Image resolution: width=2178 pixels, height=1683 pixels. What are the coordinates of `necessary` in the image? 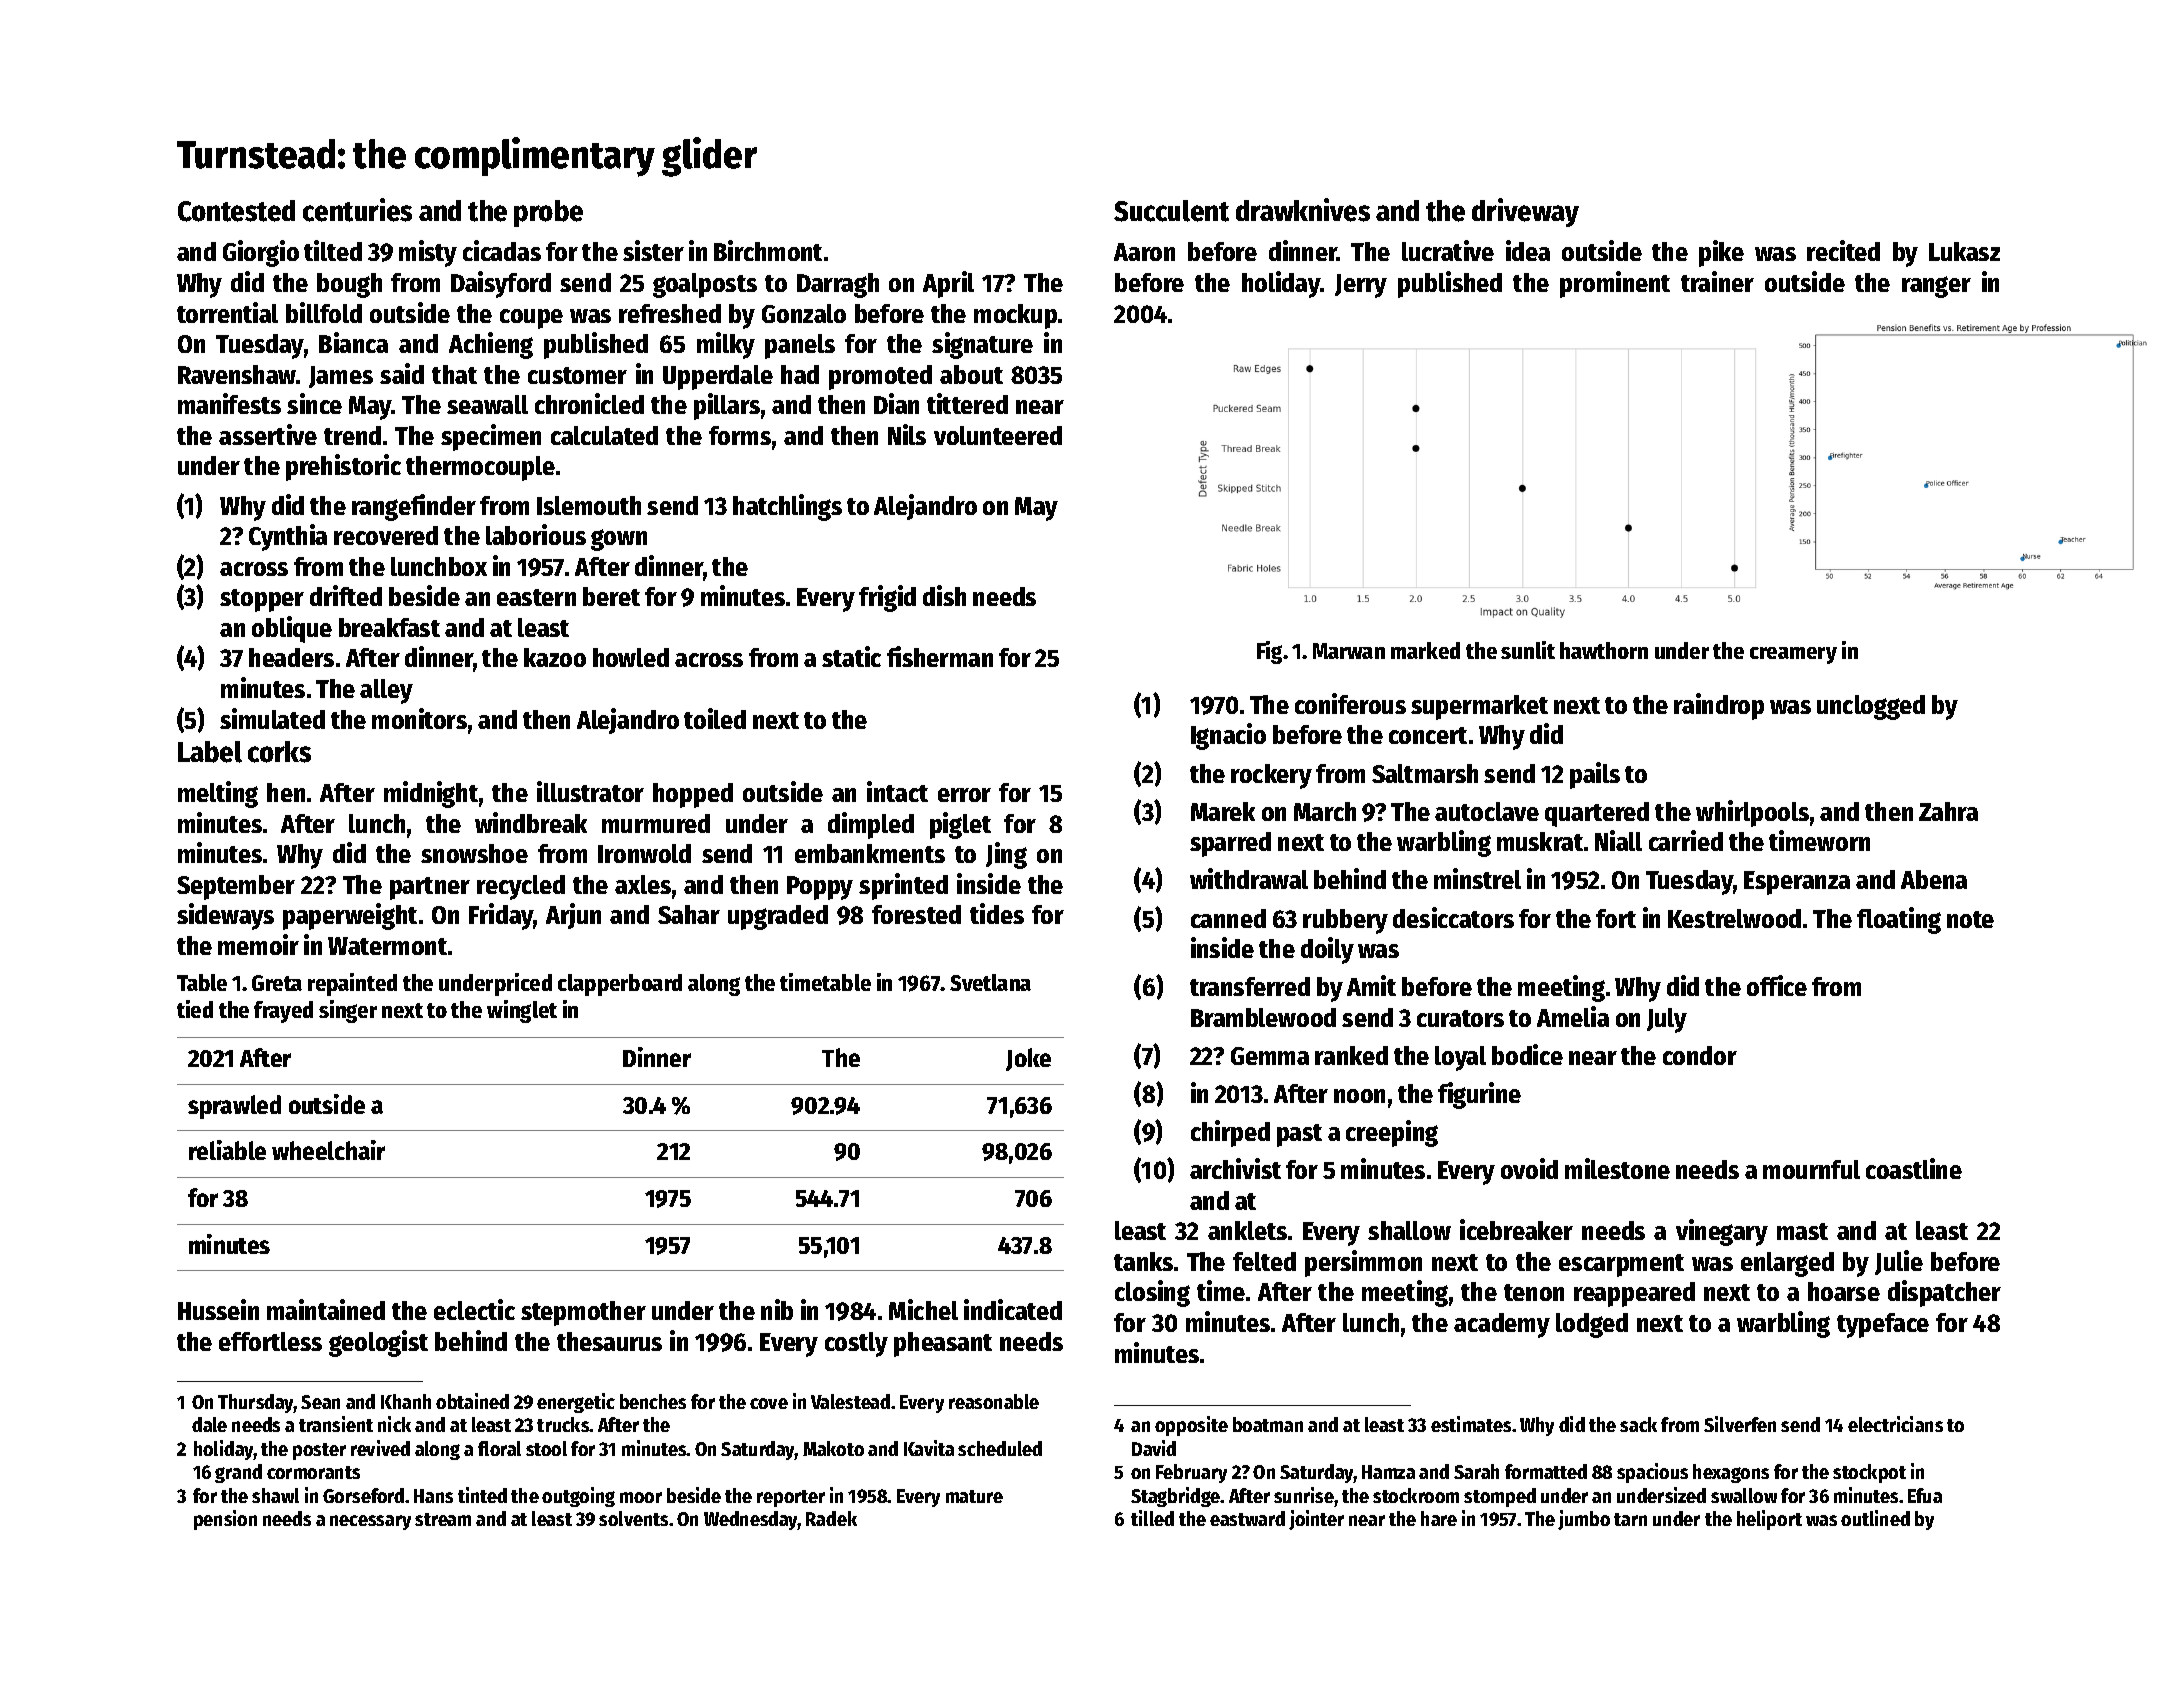 It's located at (370, 1522).
